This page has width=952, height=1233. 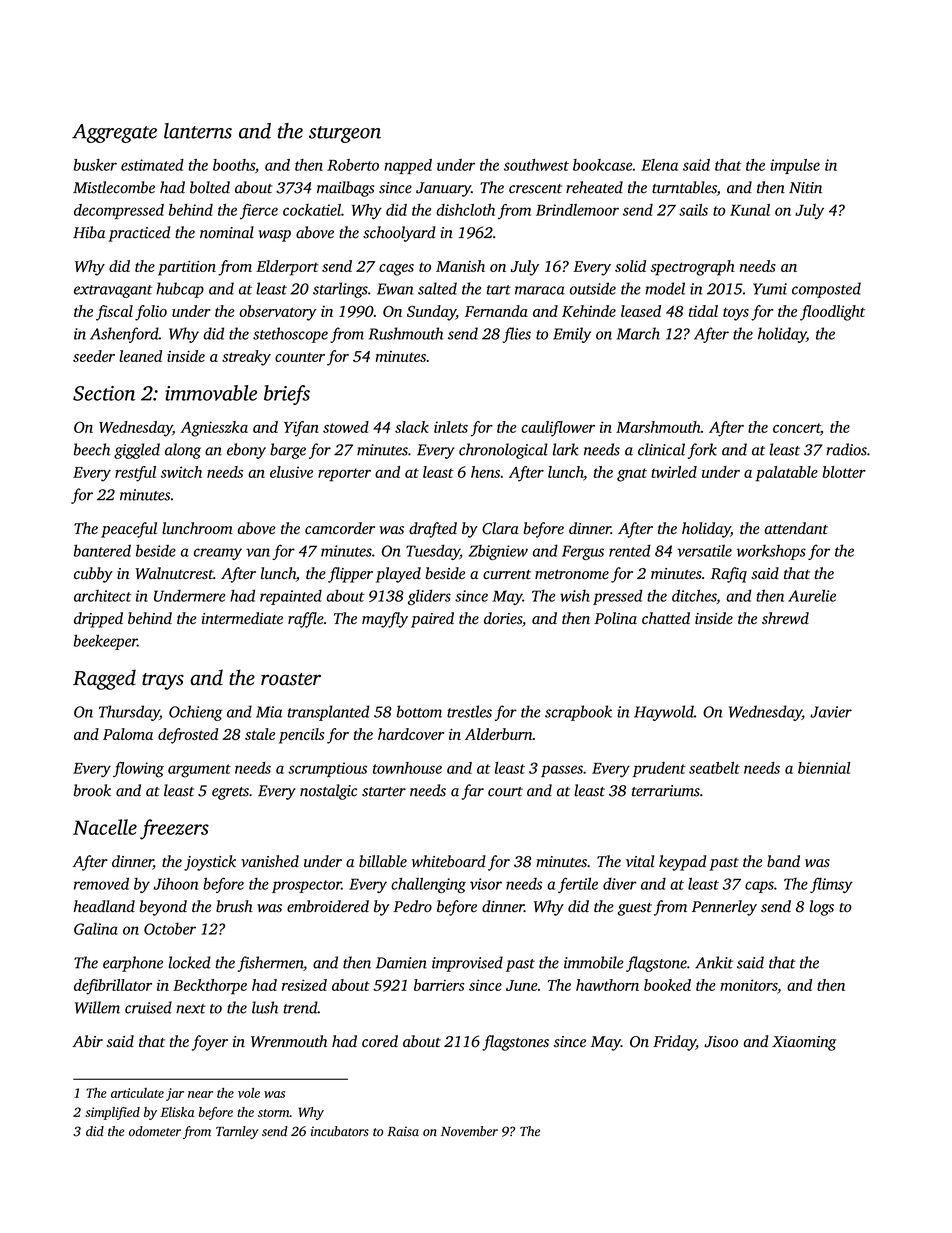 What do you see at coordinates (640, 861) in the page?
I see `vital` at bounding box center [640, 861].
